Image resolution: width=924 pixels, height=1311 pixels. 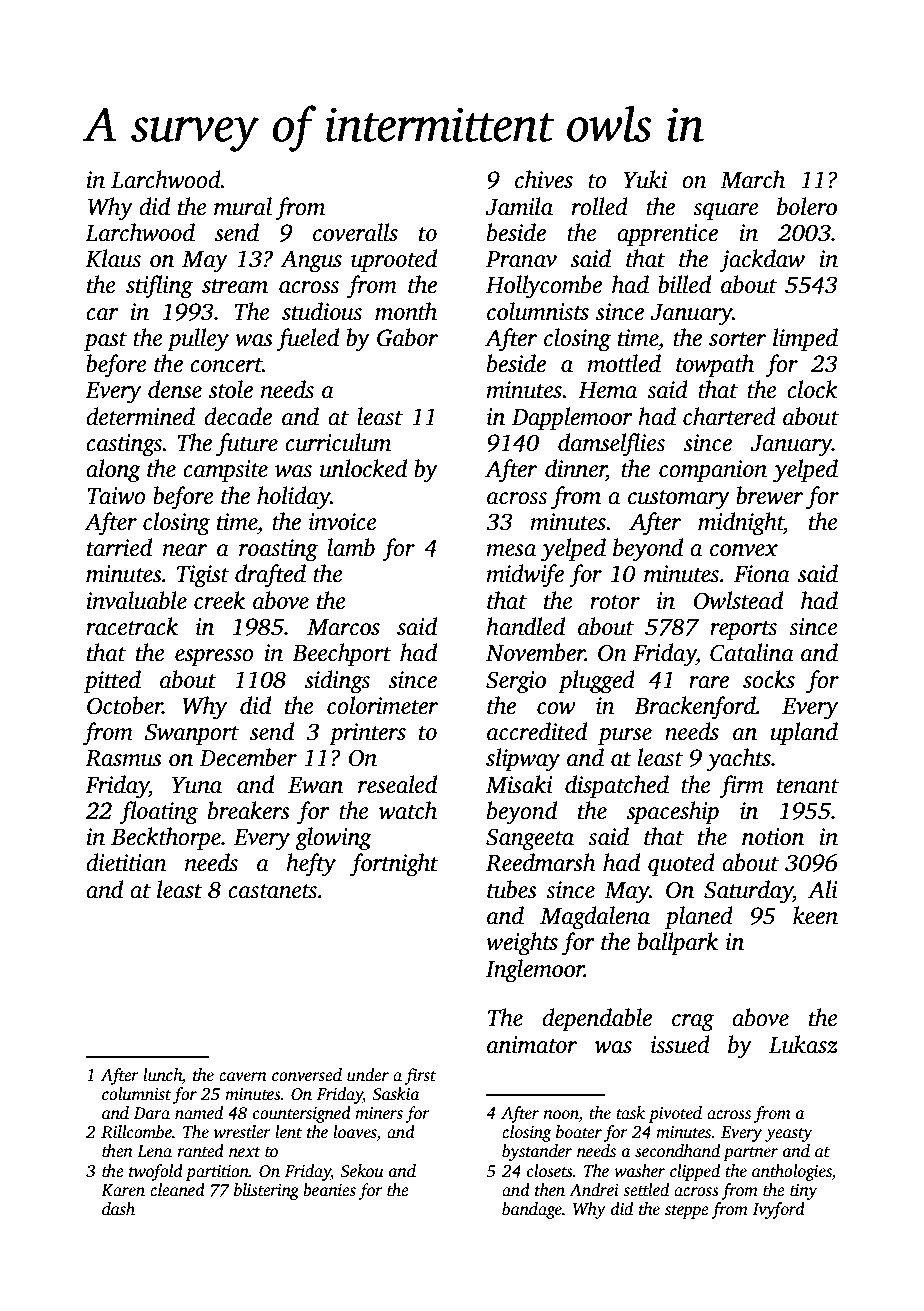 What do you see at coordinates (805, 339) in the image?
I see `limped` at bounding box center [805, 339].
